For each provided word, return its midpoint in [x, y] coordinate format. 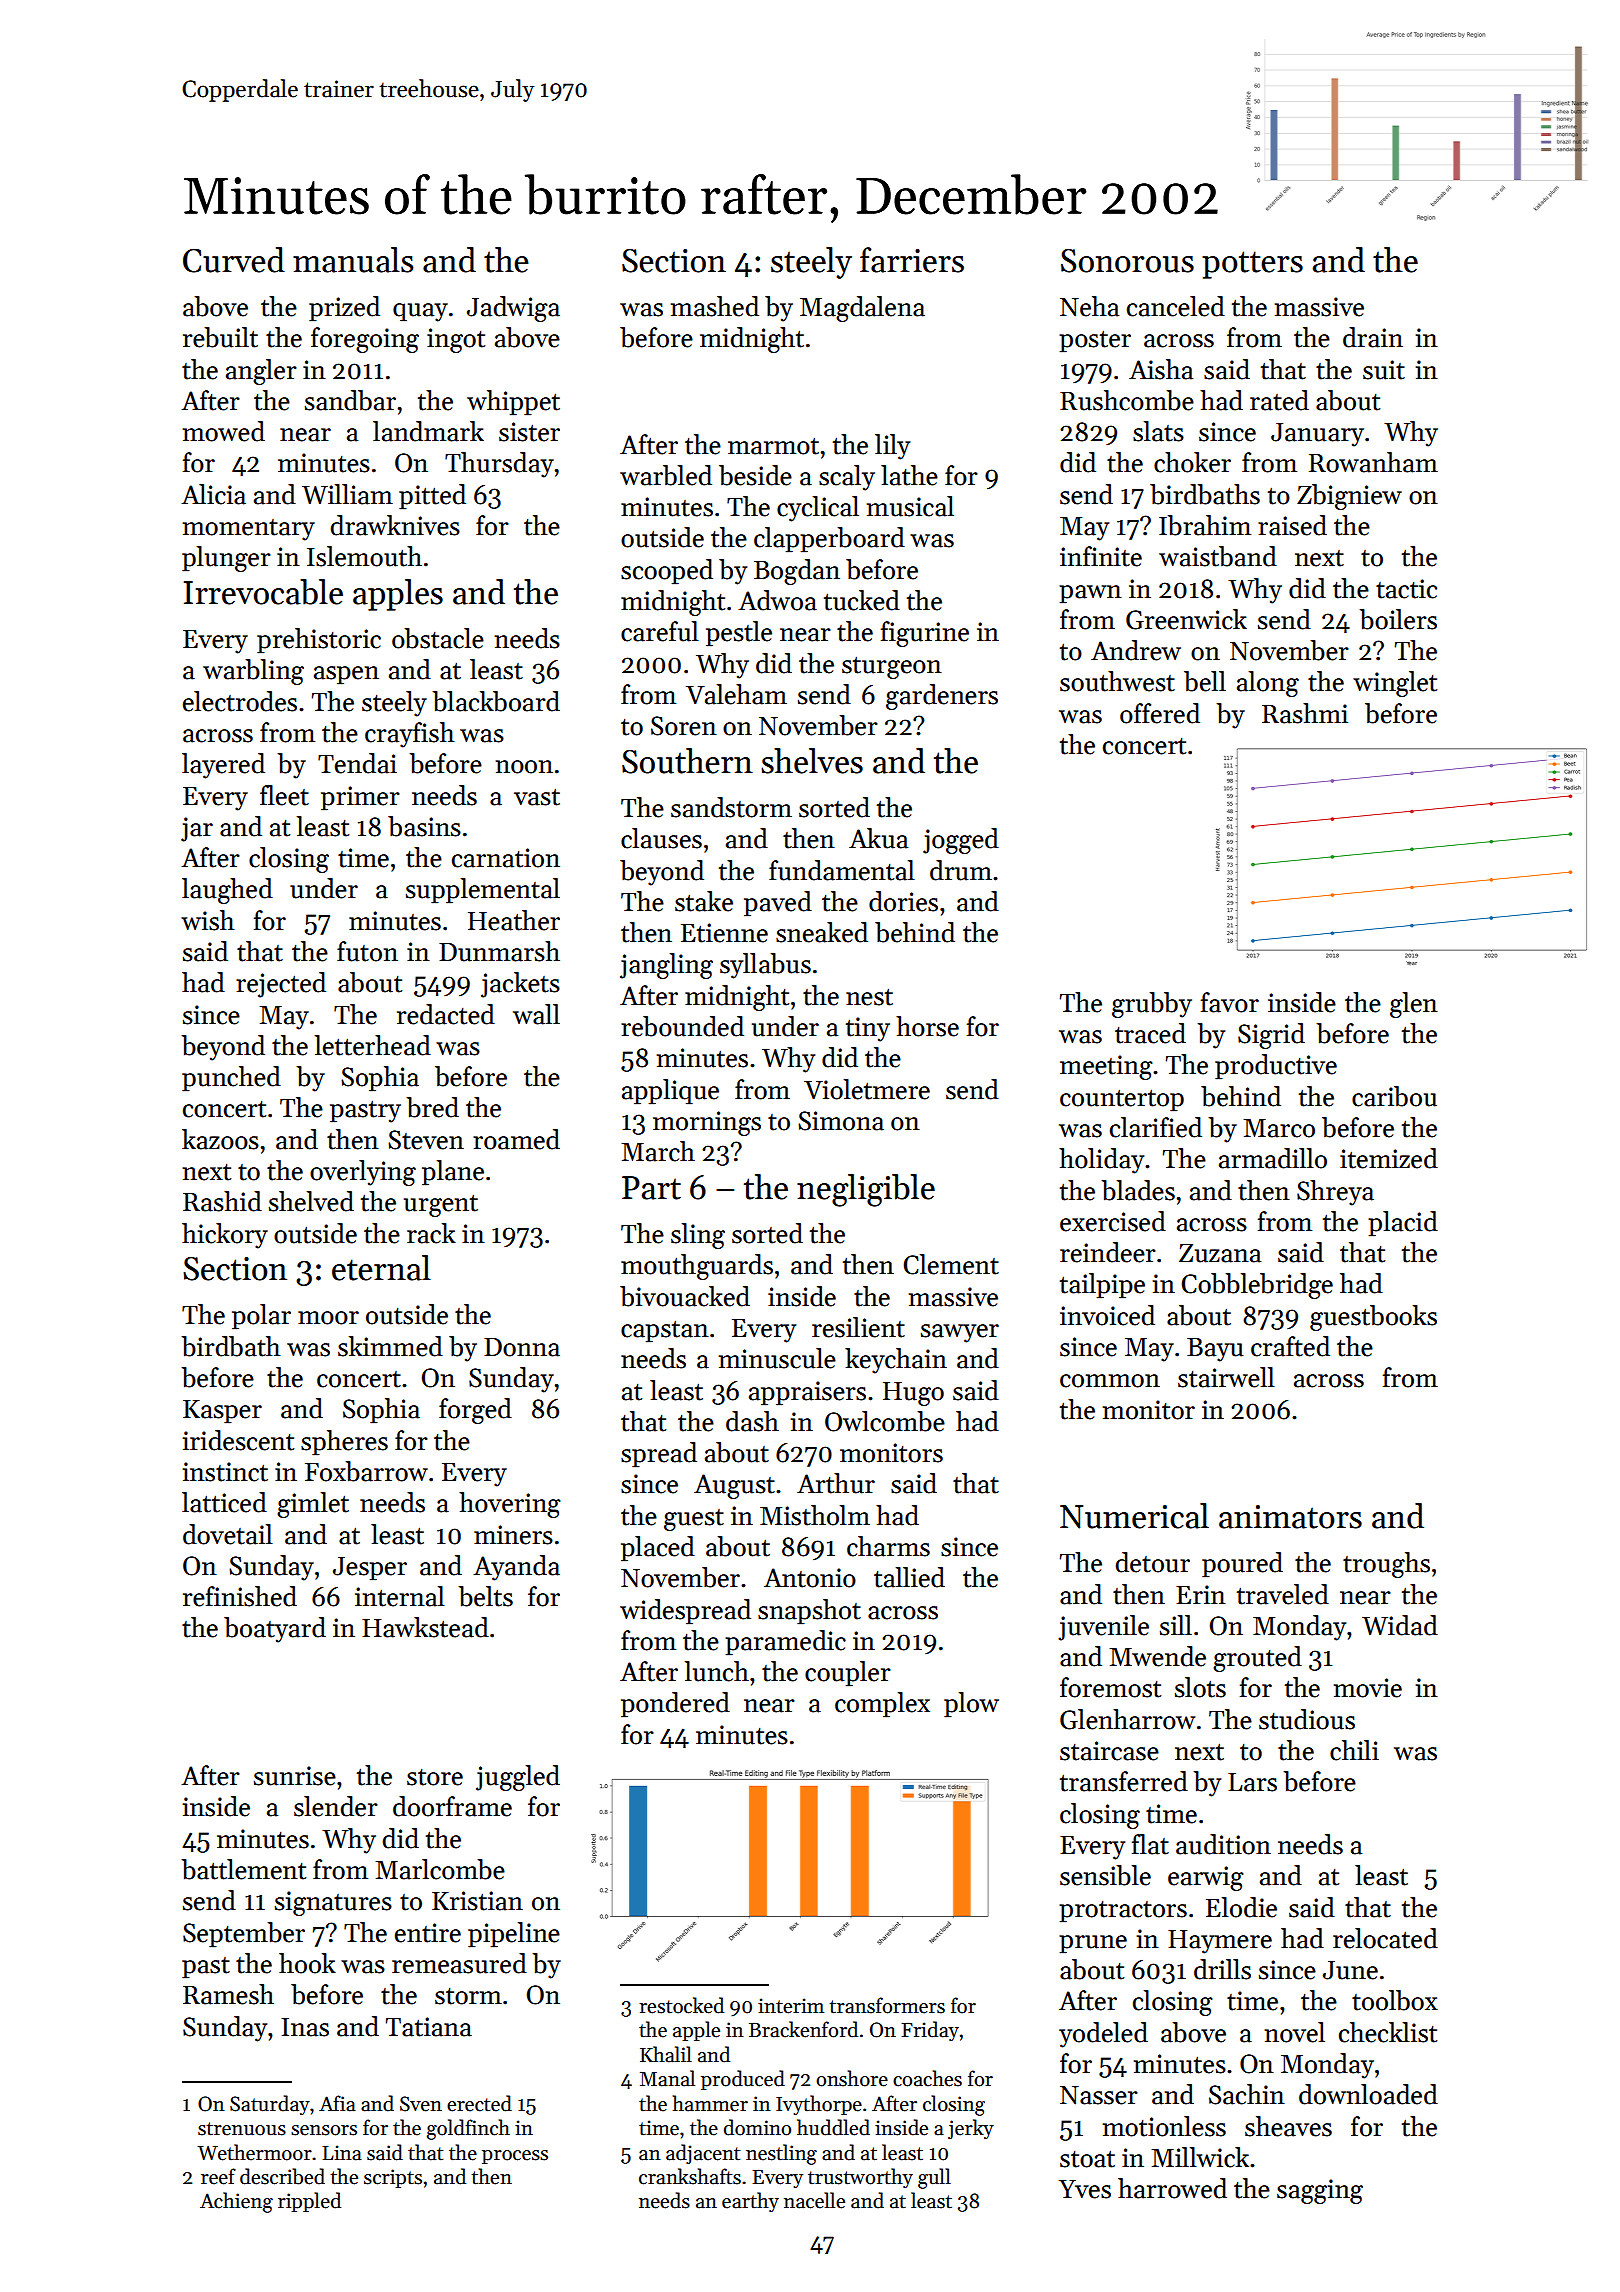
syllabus [765, 966]
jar [197, 829]
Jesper [370, 1569]
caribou [1394, 1096]
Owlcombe [885, 1421]
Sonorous [1127, 260]
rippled [309, 2202]
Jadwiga [513, 309]
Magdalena [862, 309]
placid [1403, 1224]
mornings [707, 1123]
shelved [311, 1201]
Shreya [1335, 1193]
